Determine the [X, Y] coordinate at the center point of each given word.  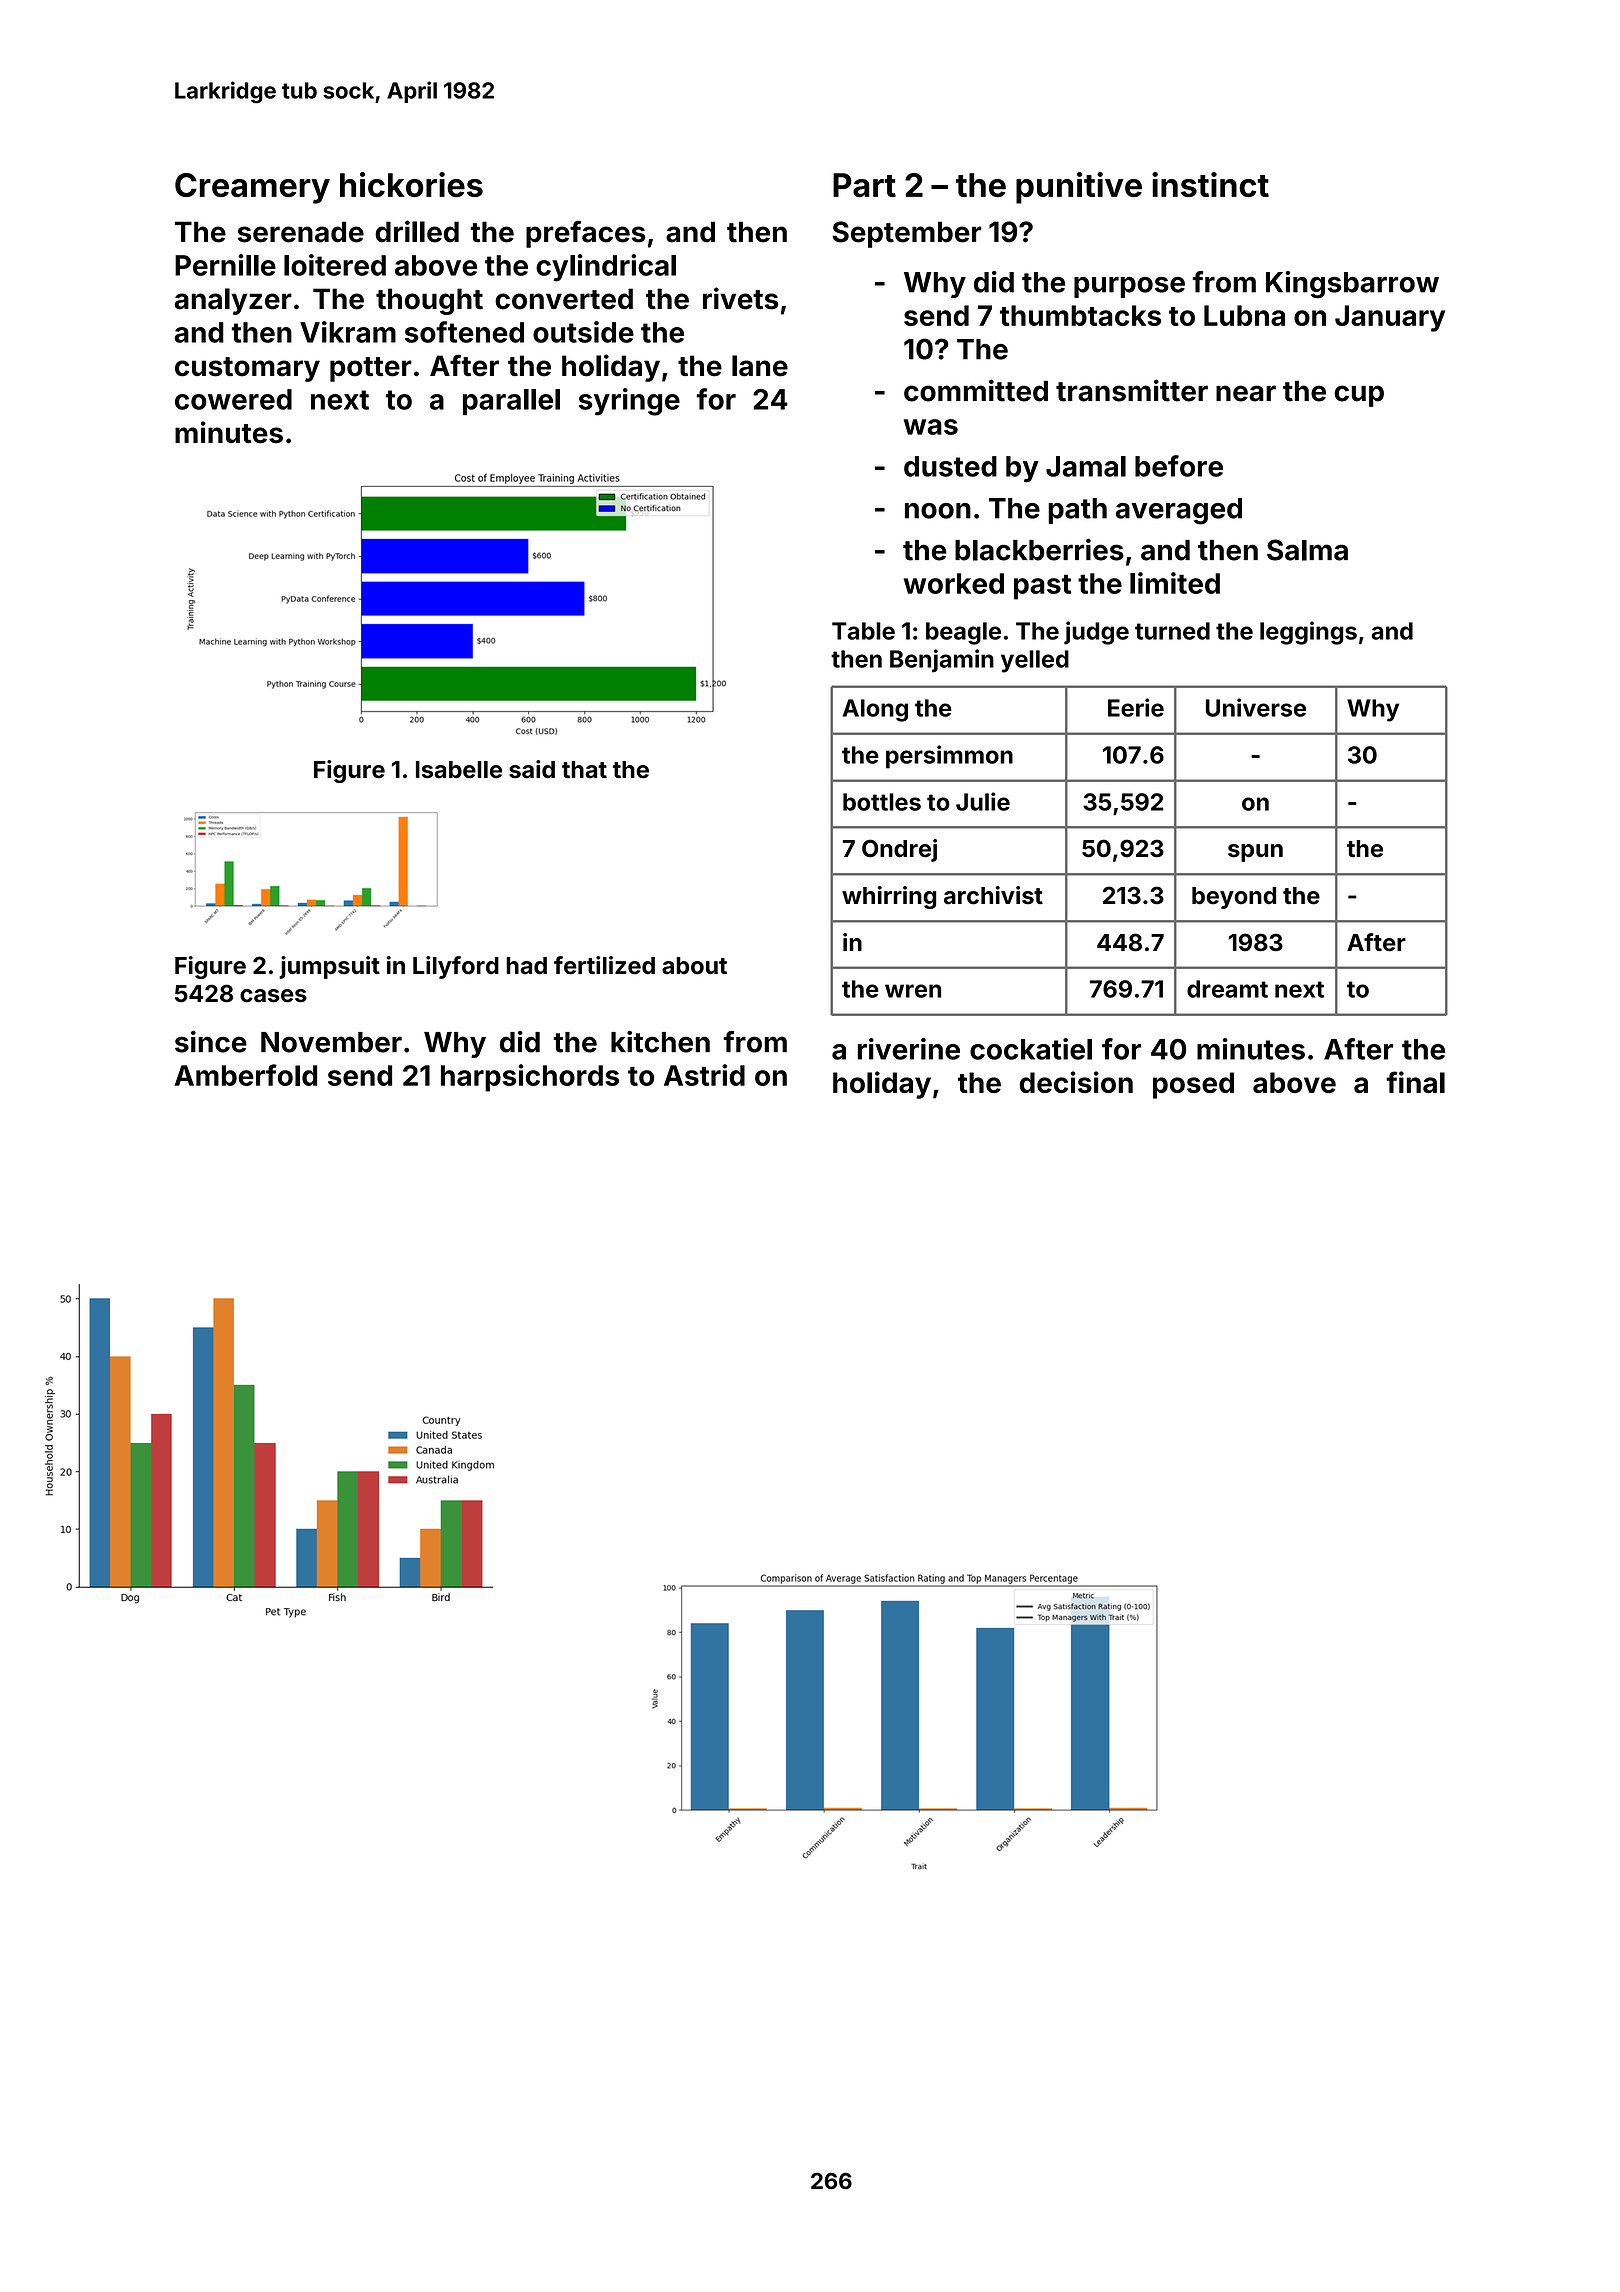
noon [938, 511]
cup [1359, 396]
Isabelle [459, 770]
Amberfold [246, 1075]
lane [760, 366]
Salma [1307, 550]
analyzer [233, 301]
